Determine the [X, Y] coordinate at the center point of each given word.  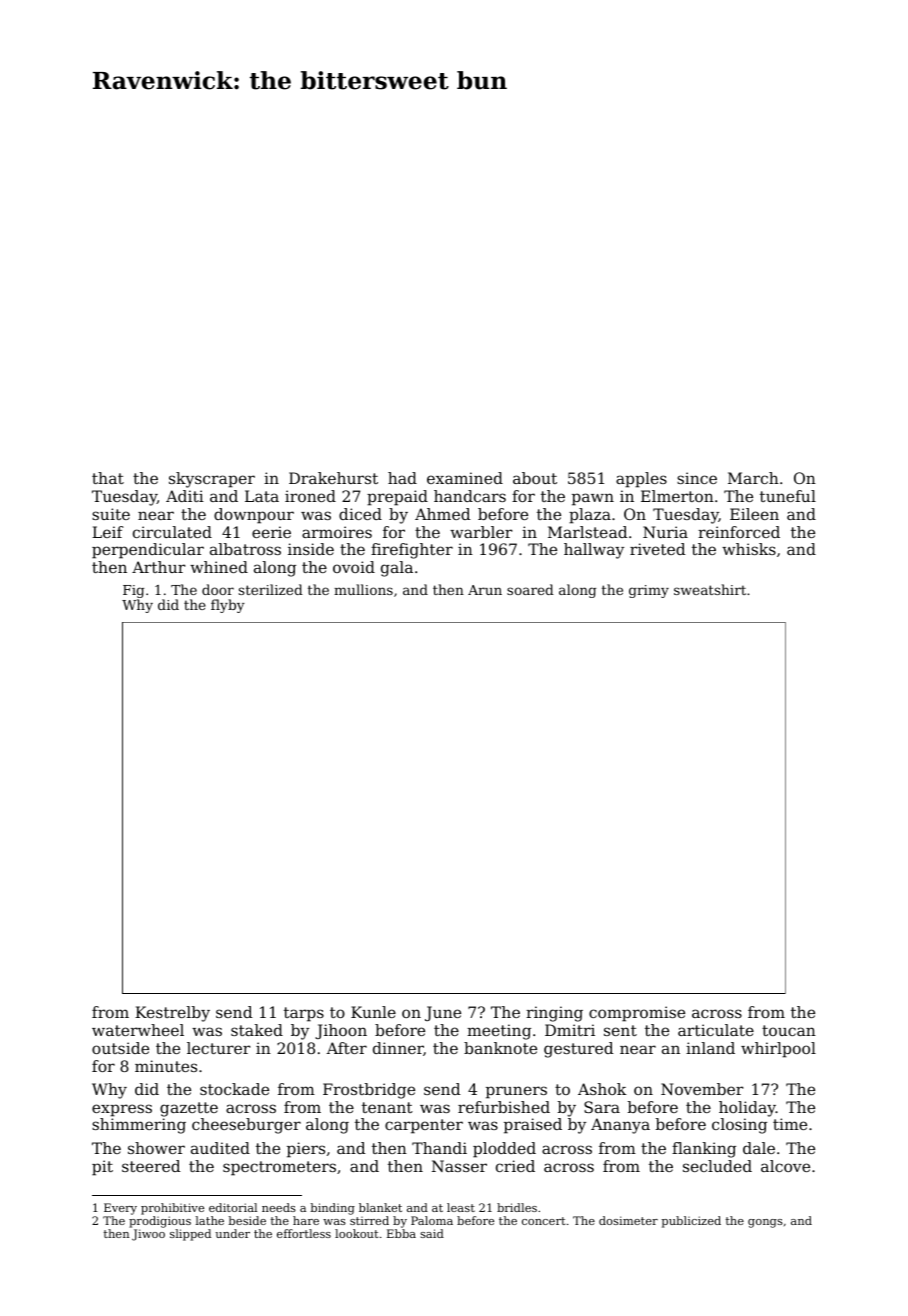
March [753, 478]
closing [739, 1126]
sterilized [271, 589]
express [122, 1110]
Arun [485, 590]
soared [530, 589]
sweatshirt [710, 589]
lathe [209, 1220]
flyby [228, 606]
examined [465, 478]
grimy [649, 591]
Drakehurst [333, 478]
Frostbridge [369, 1091]
